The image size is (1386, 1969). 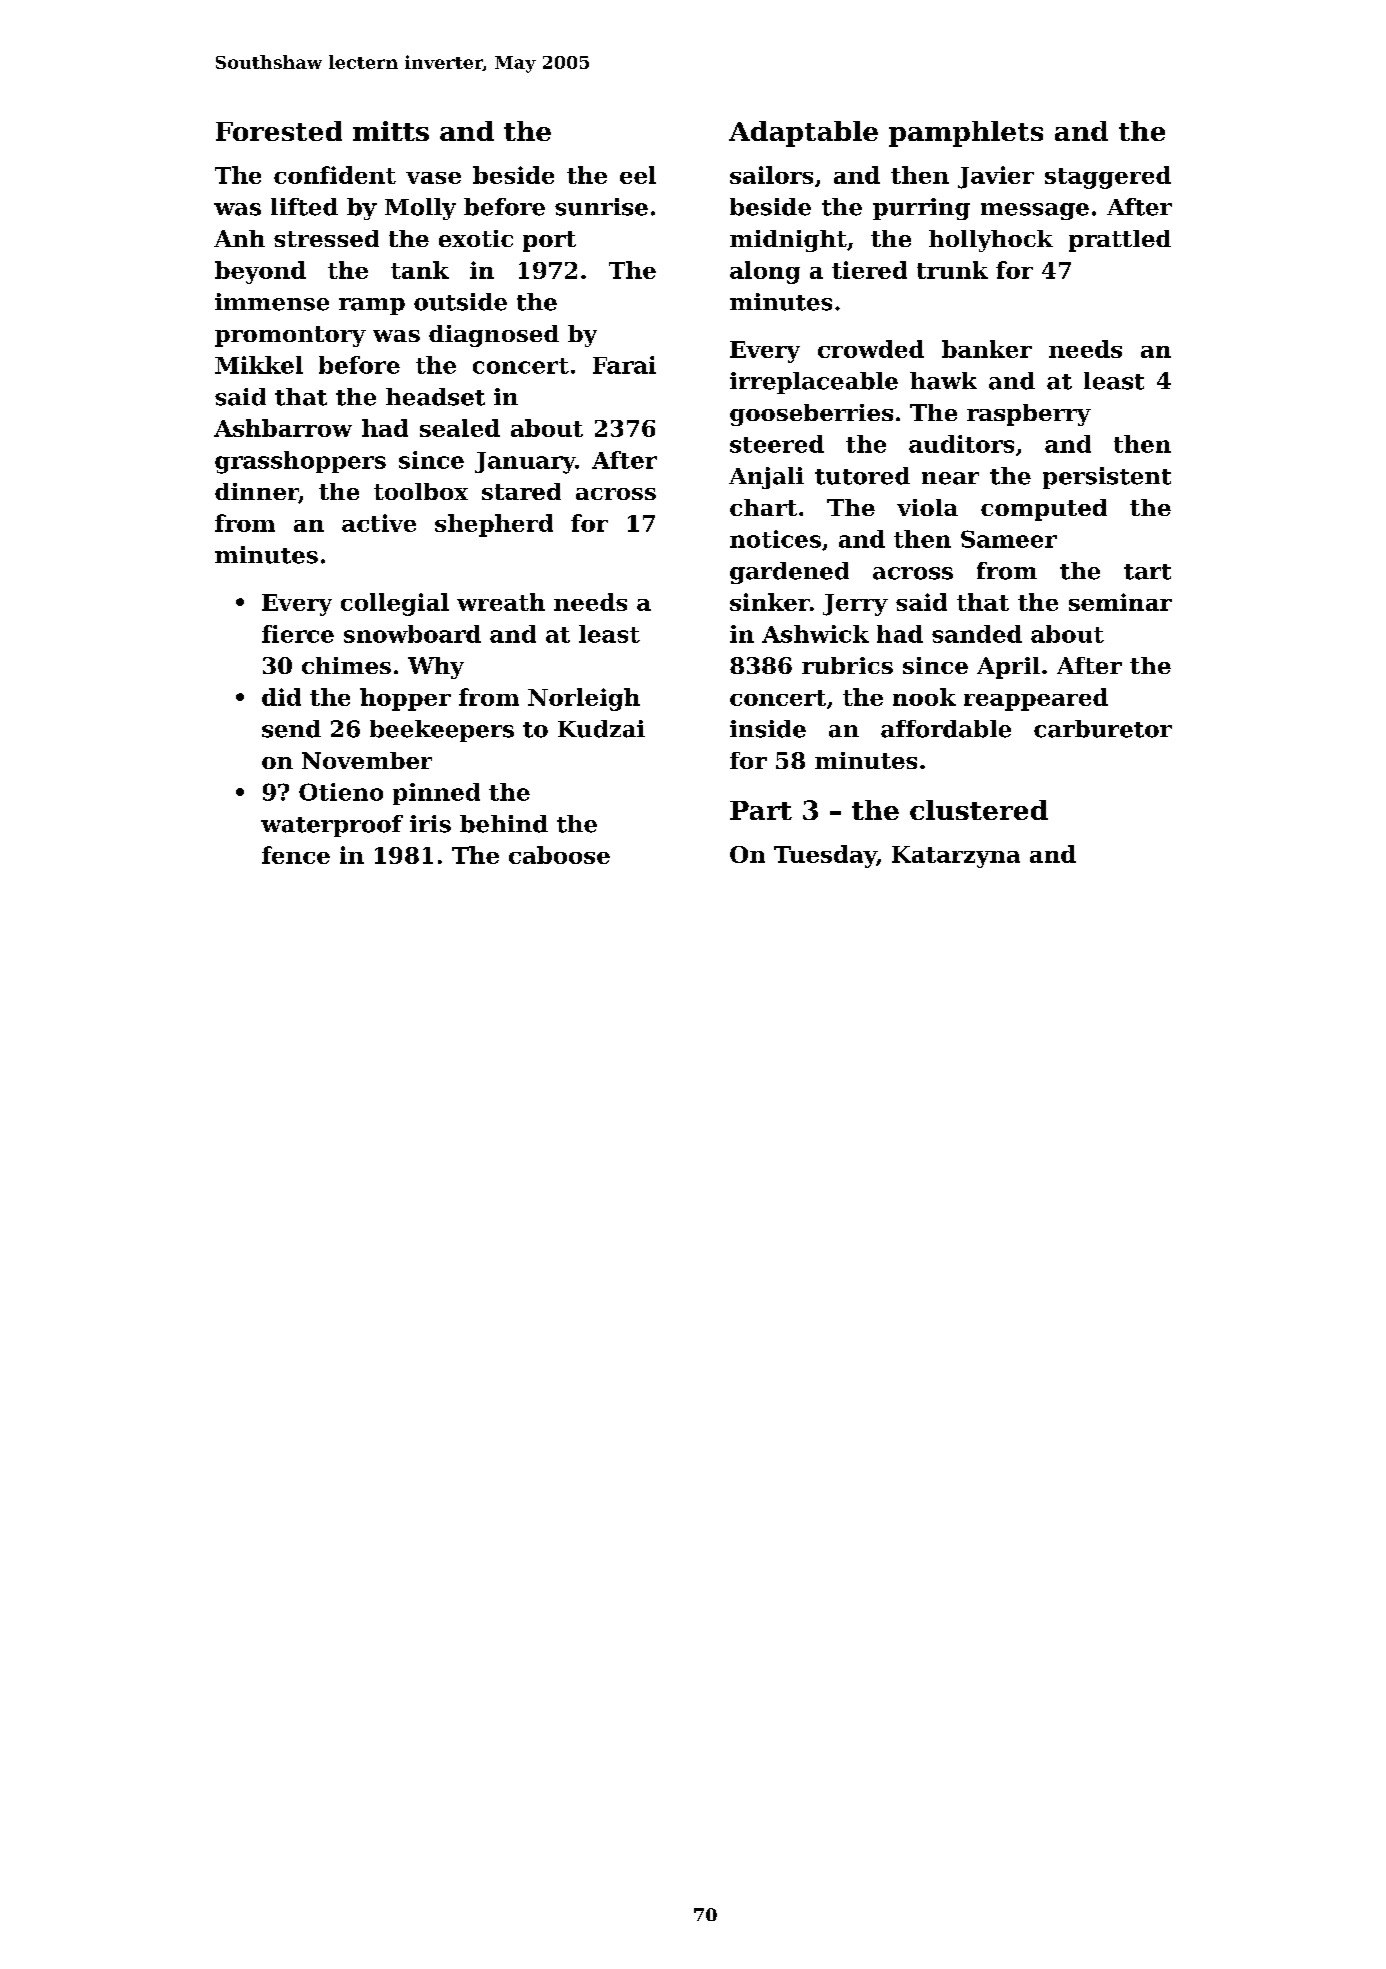 I want to click on caboose, so click(x=559, y=855).
